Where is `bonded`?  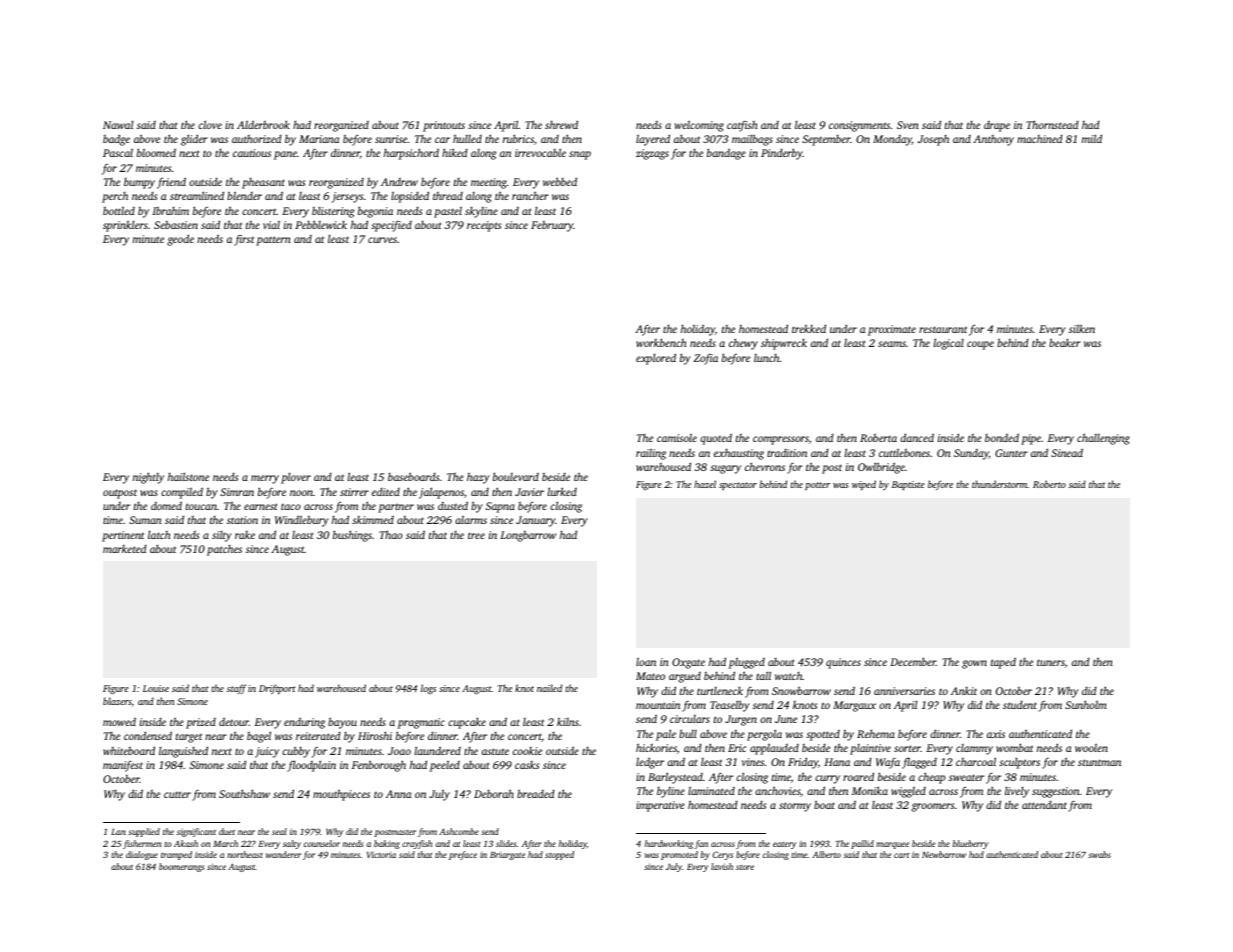
bonded is located at coordinates (1002, 437).
